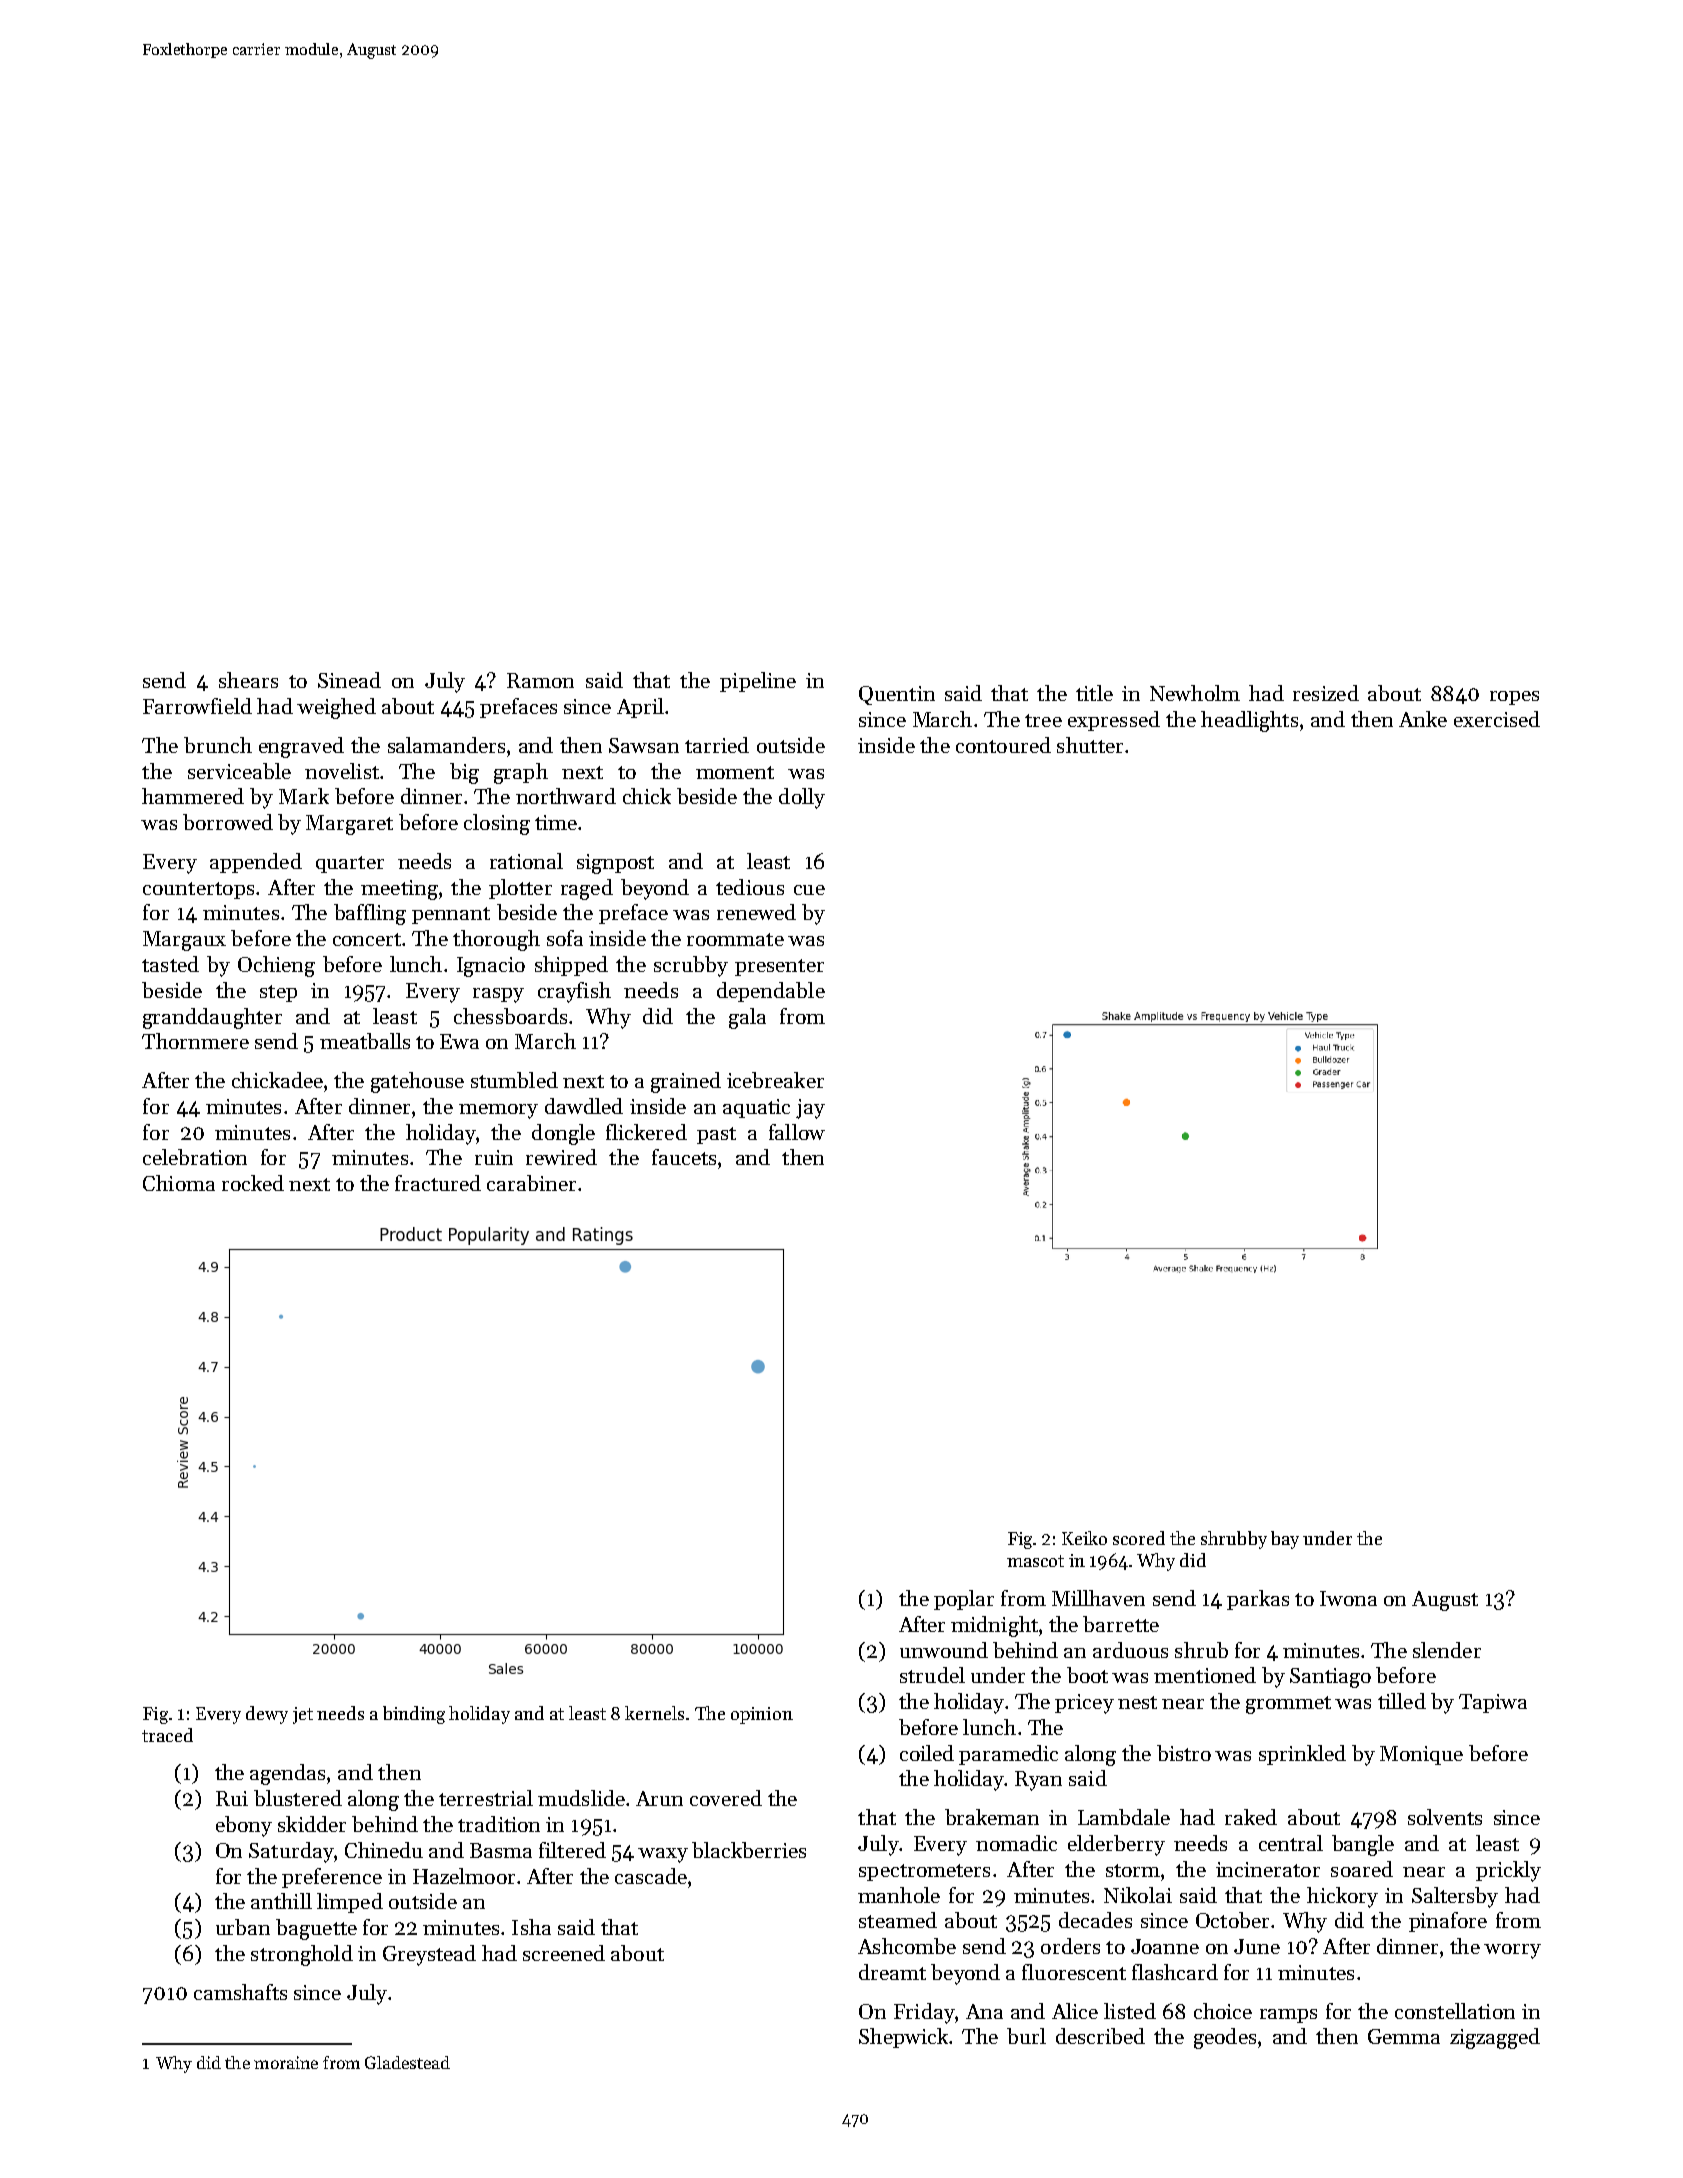  Describe the element at coordinates (651, 1876) in the image. I see `cascade` at that location.
